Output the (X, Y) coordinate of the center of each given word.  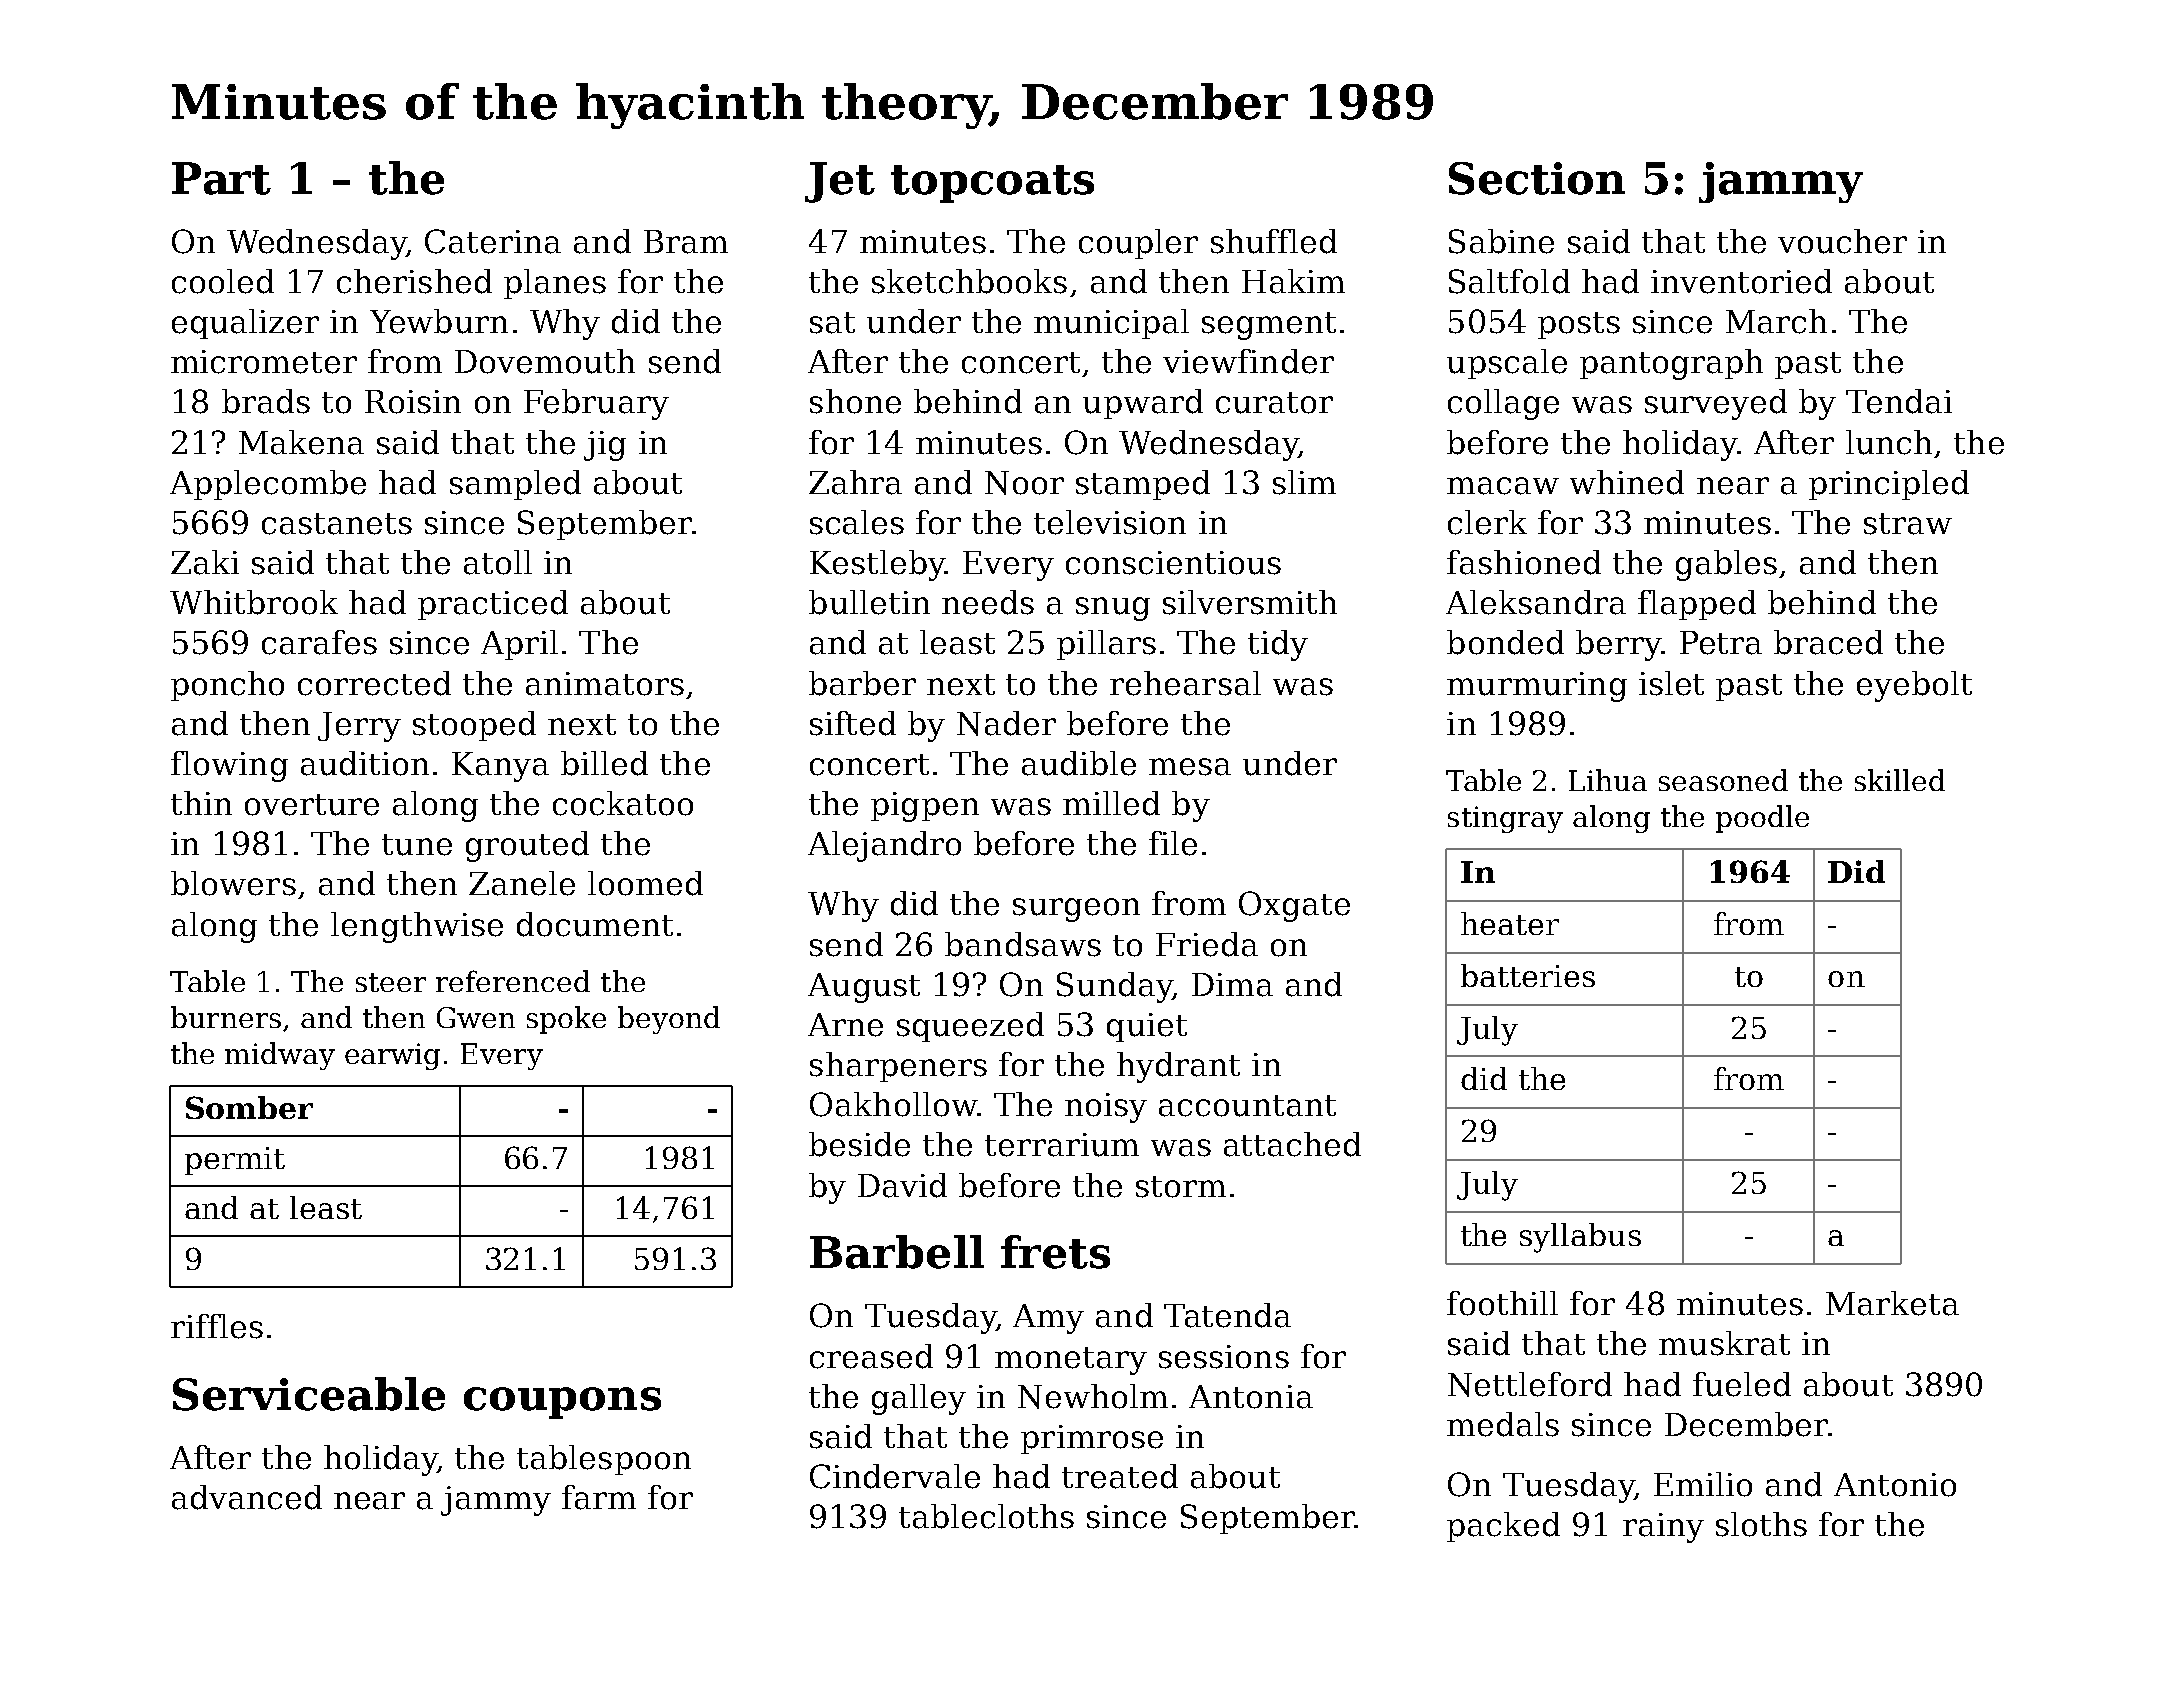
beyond (669, 1020)
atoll (498, 562)
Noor (1024, 483)
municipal (1111, 324)
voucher (1842, 241)
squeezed (970, 1027)
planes (555, 284)
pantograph (1671, 364)
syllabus (1580, 1238)
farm (599, 1497)
